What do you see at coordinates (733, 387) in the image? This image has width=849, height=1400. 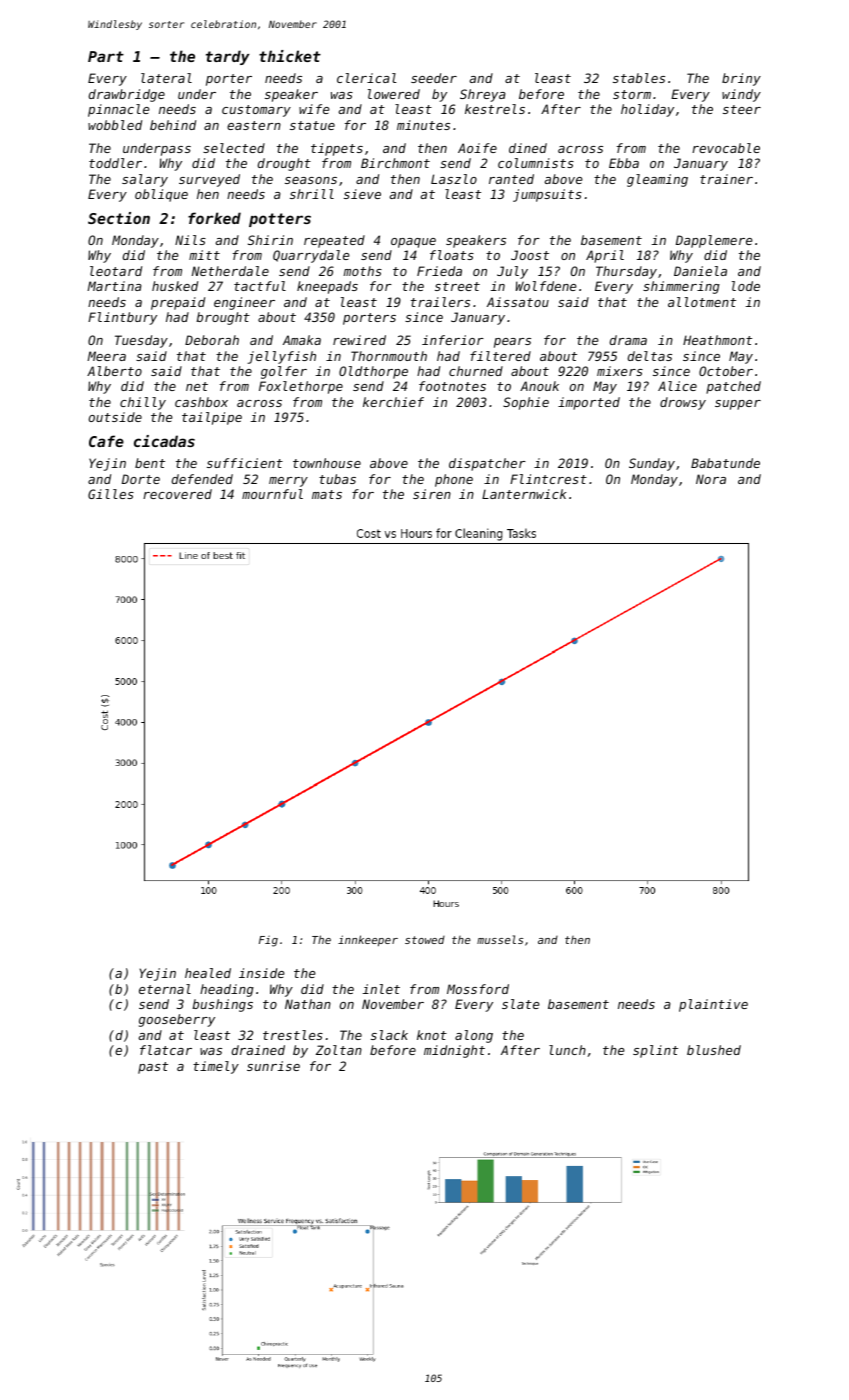 I see `patched` at bounding box center [733, 387].
